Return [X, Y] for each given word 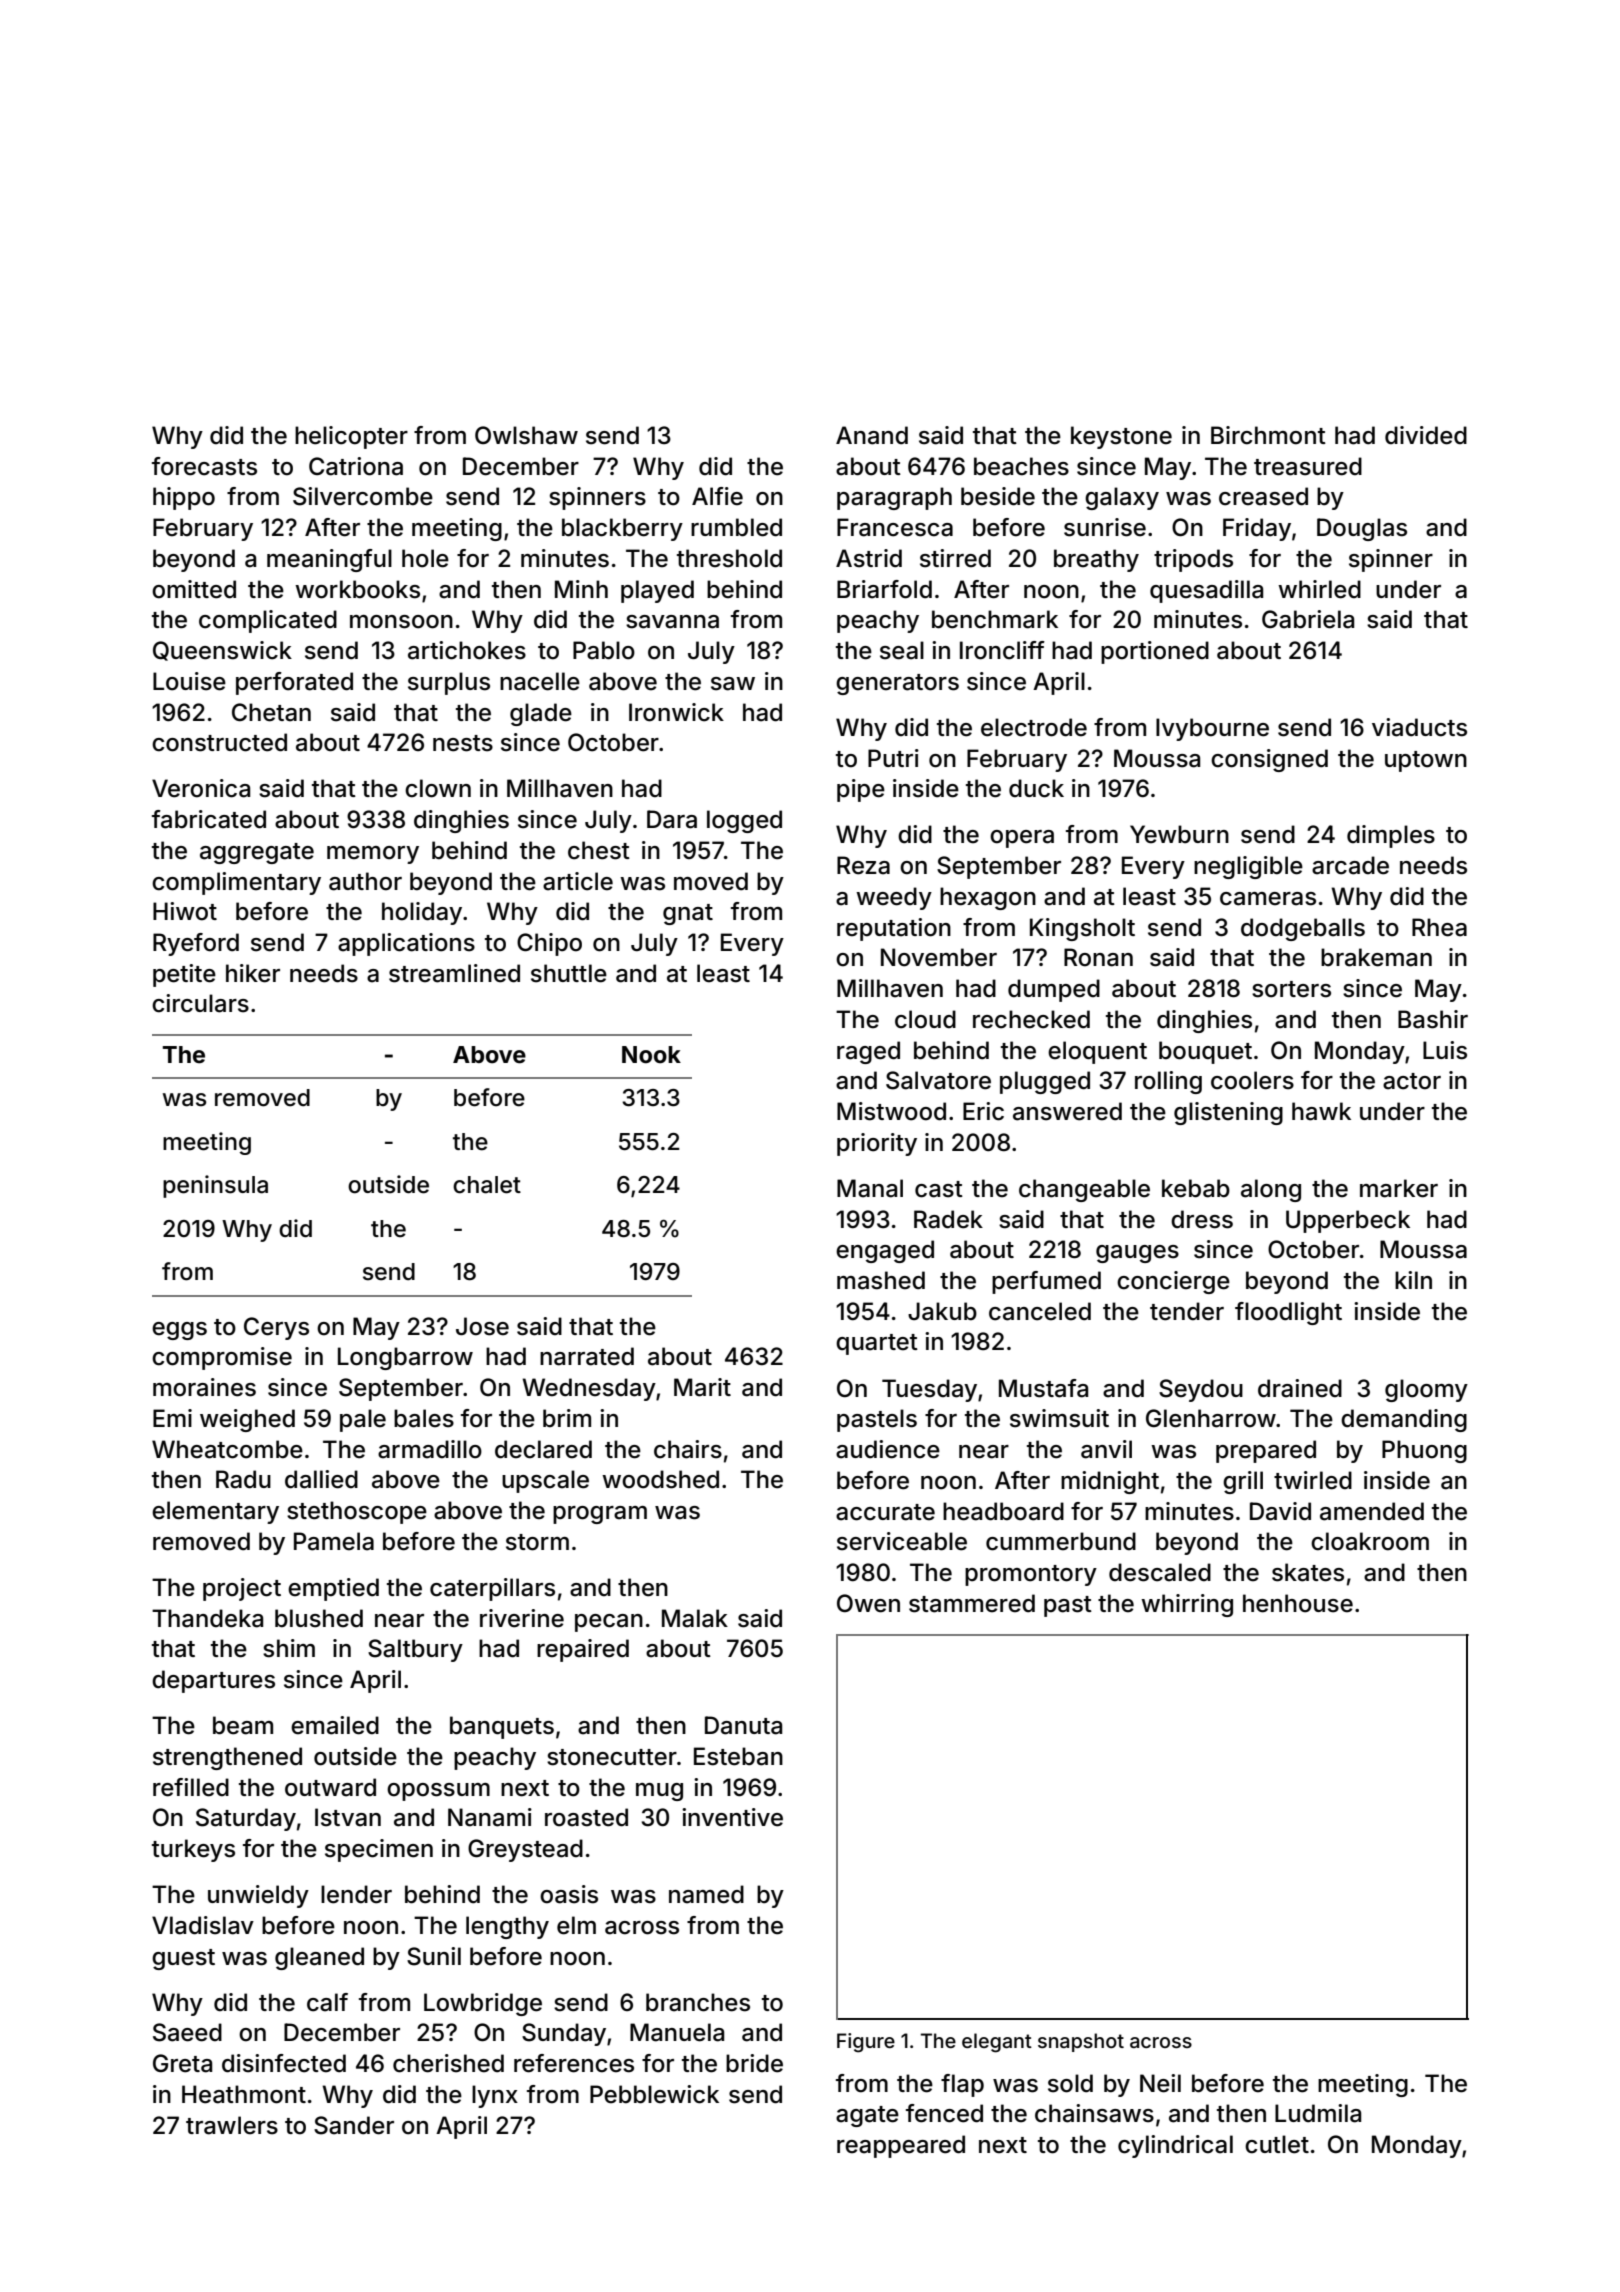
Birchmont [1268, 435]
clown [438, 788]
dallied [321, 1479]
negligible [1248, 867]
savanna [672, 622]
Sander [354, 2125]
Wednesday [589, 1389]
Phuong [1424, 1451]
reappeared [901, 2146]
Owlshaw [526, 435]
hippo [184, 498]
